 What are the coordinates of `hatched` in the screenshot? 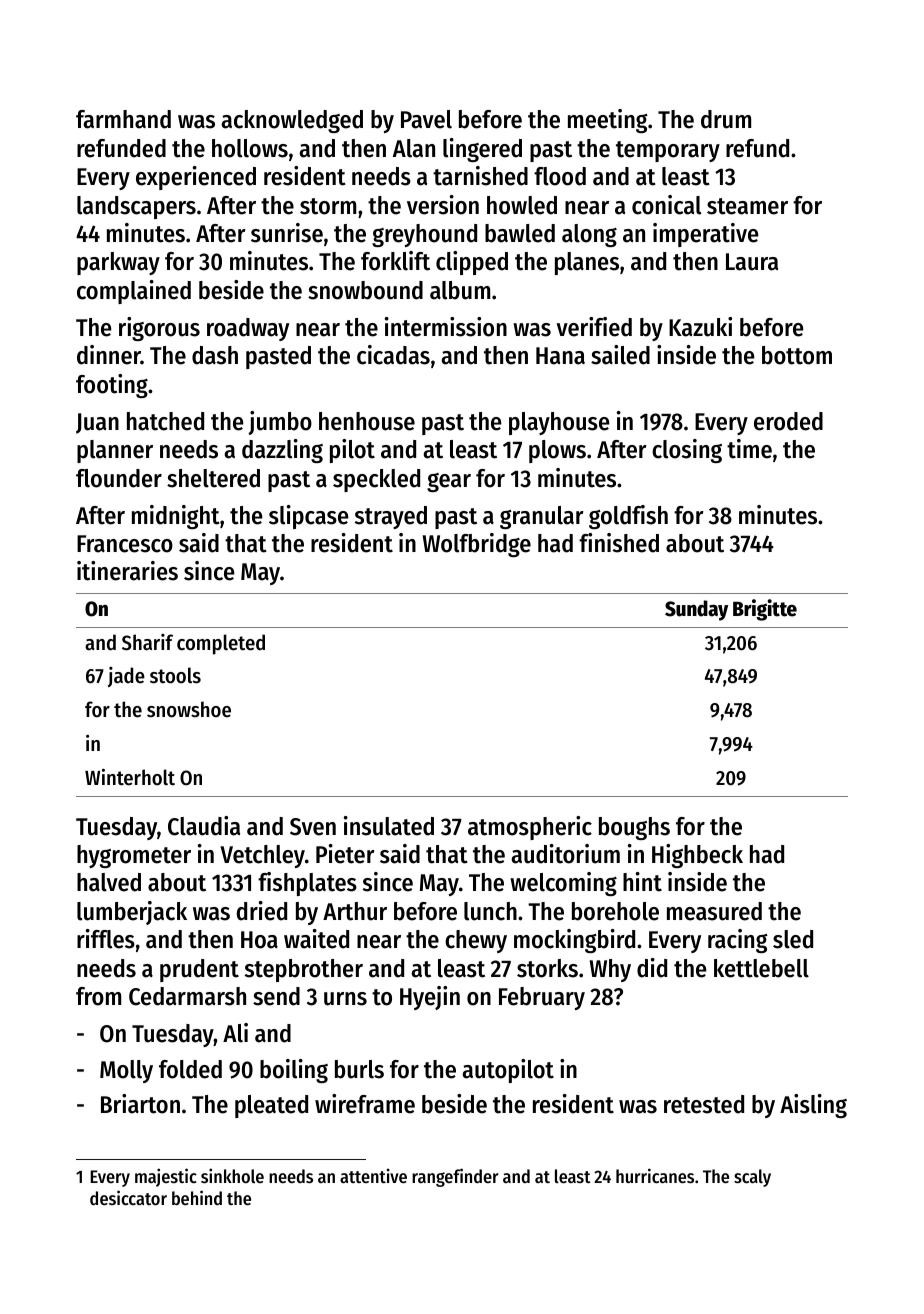 It's located at (165, 421).
